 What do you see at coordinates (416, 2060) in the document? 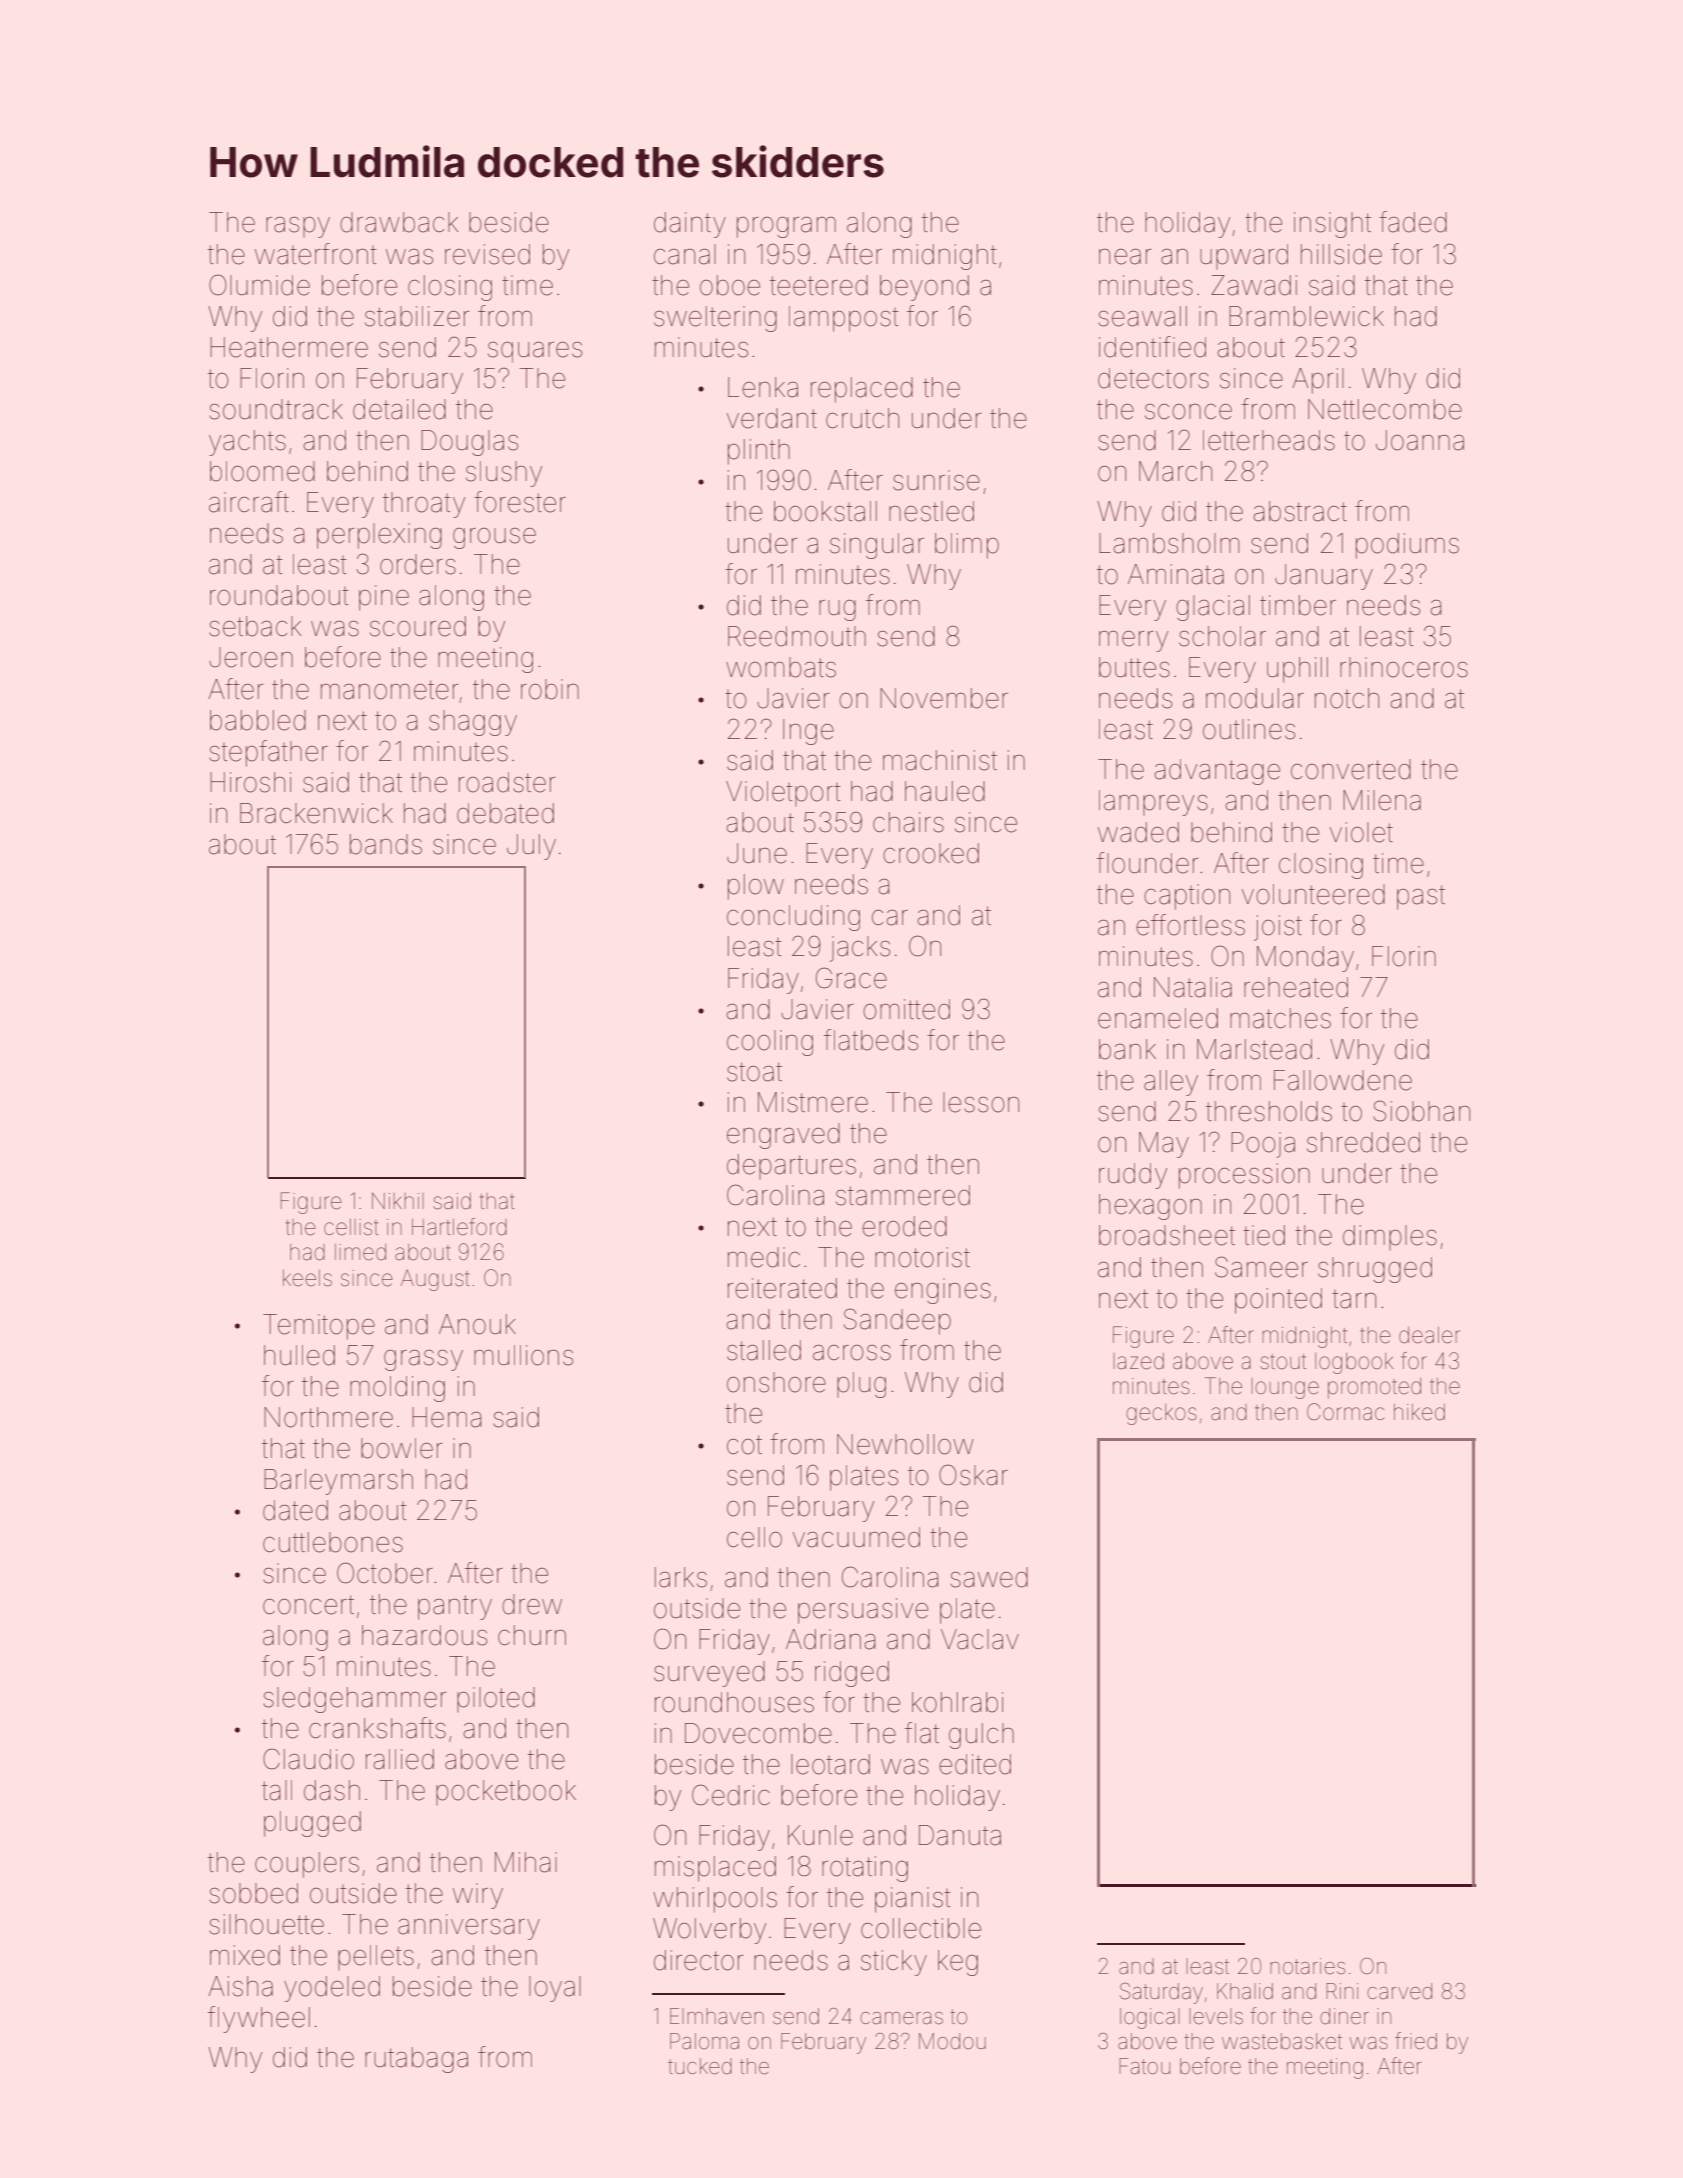
I see `rutabaga` at bounding box center [416, 2060].
